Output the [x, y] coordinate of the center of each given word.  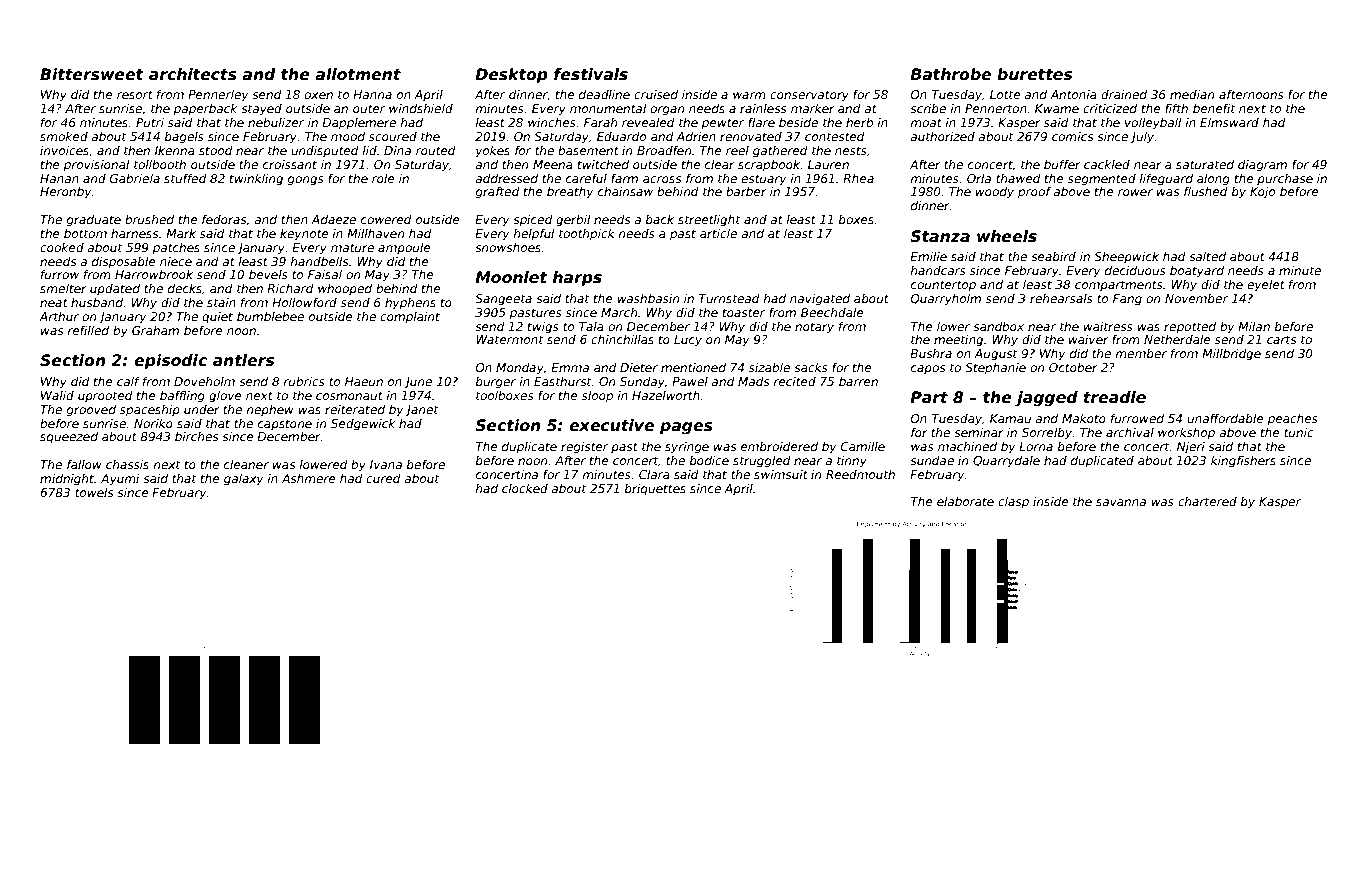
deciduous [1135, 270]
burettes [1034, 74]
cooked [62, 247]
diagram [1262, 166]
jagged [1046, 399]
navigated [820, 300]
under [202, 409]
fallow [84, 464]
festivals [591, 74]
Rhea [858, 178]
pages [686, 428]
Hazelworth [666, 395]
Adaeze [333, 219]
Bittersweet [92, 74]
